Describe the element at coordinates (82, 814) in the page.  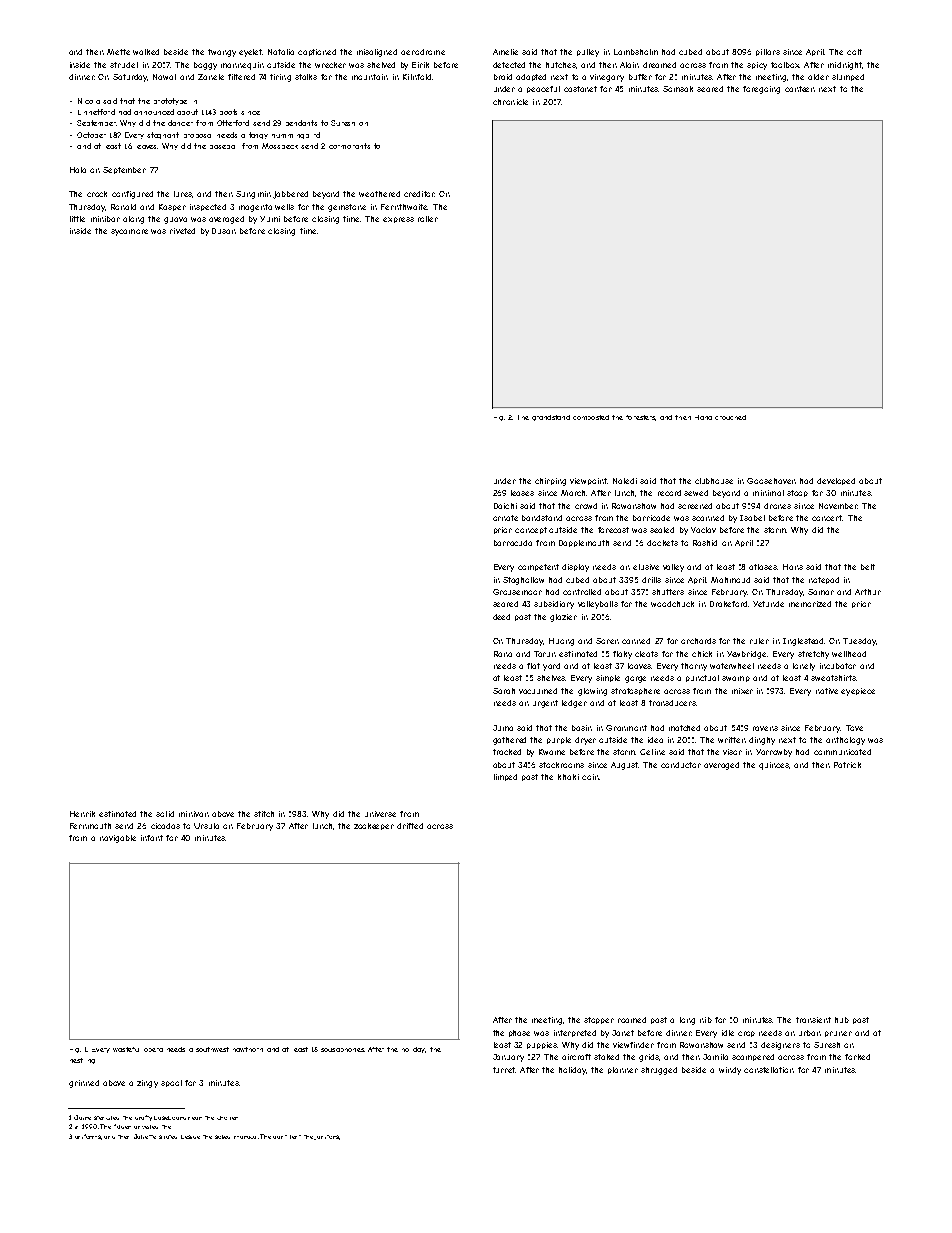
I see `Henrik` at that location.
